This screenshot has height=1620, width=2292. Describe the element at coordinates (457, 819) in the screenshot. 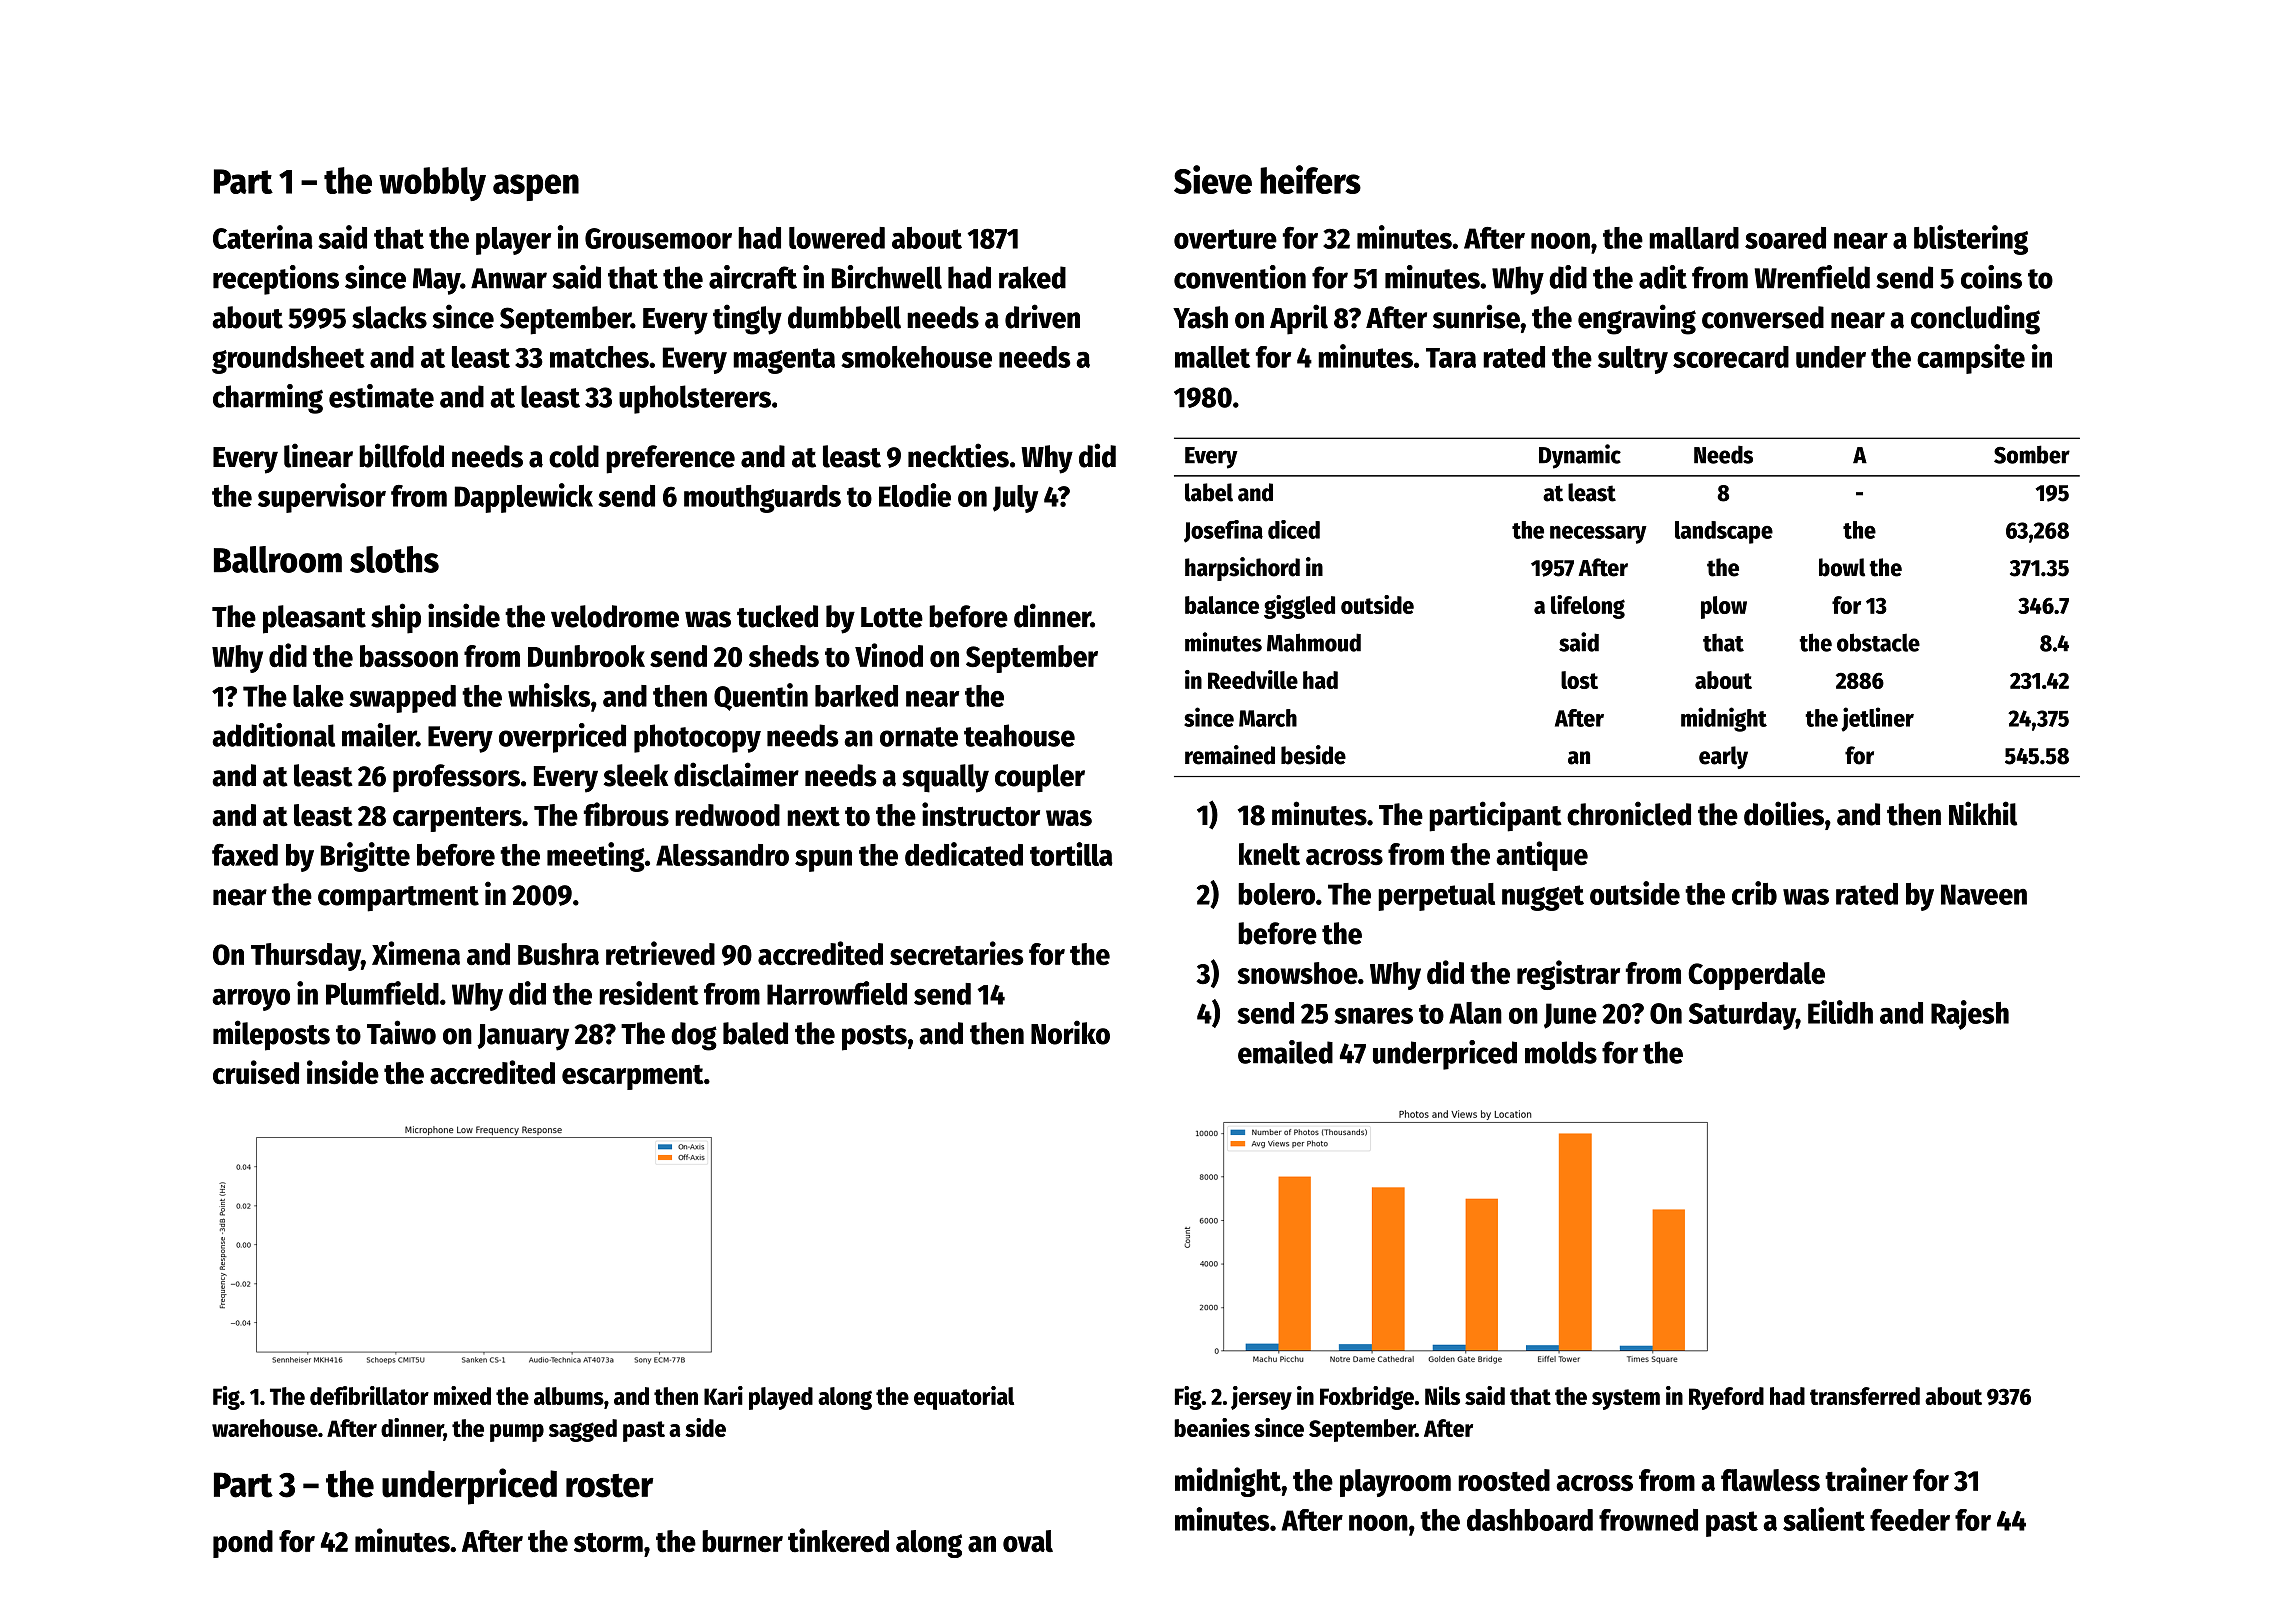

I see `carpenters` at that location.
